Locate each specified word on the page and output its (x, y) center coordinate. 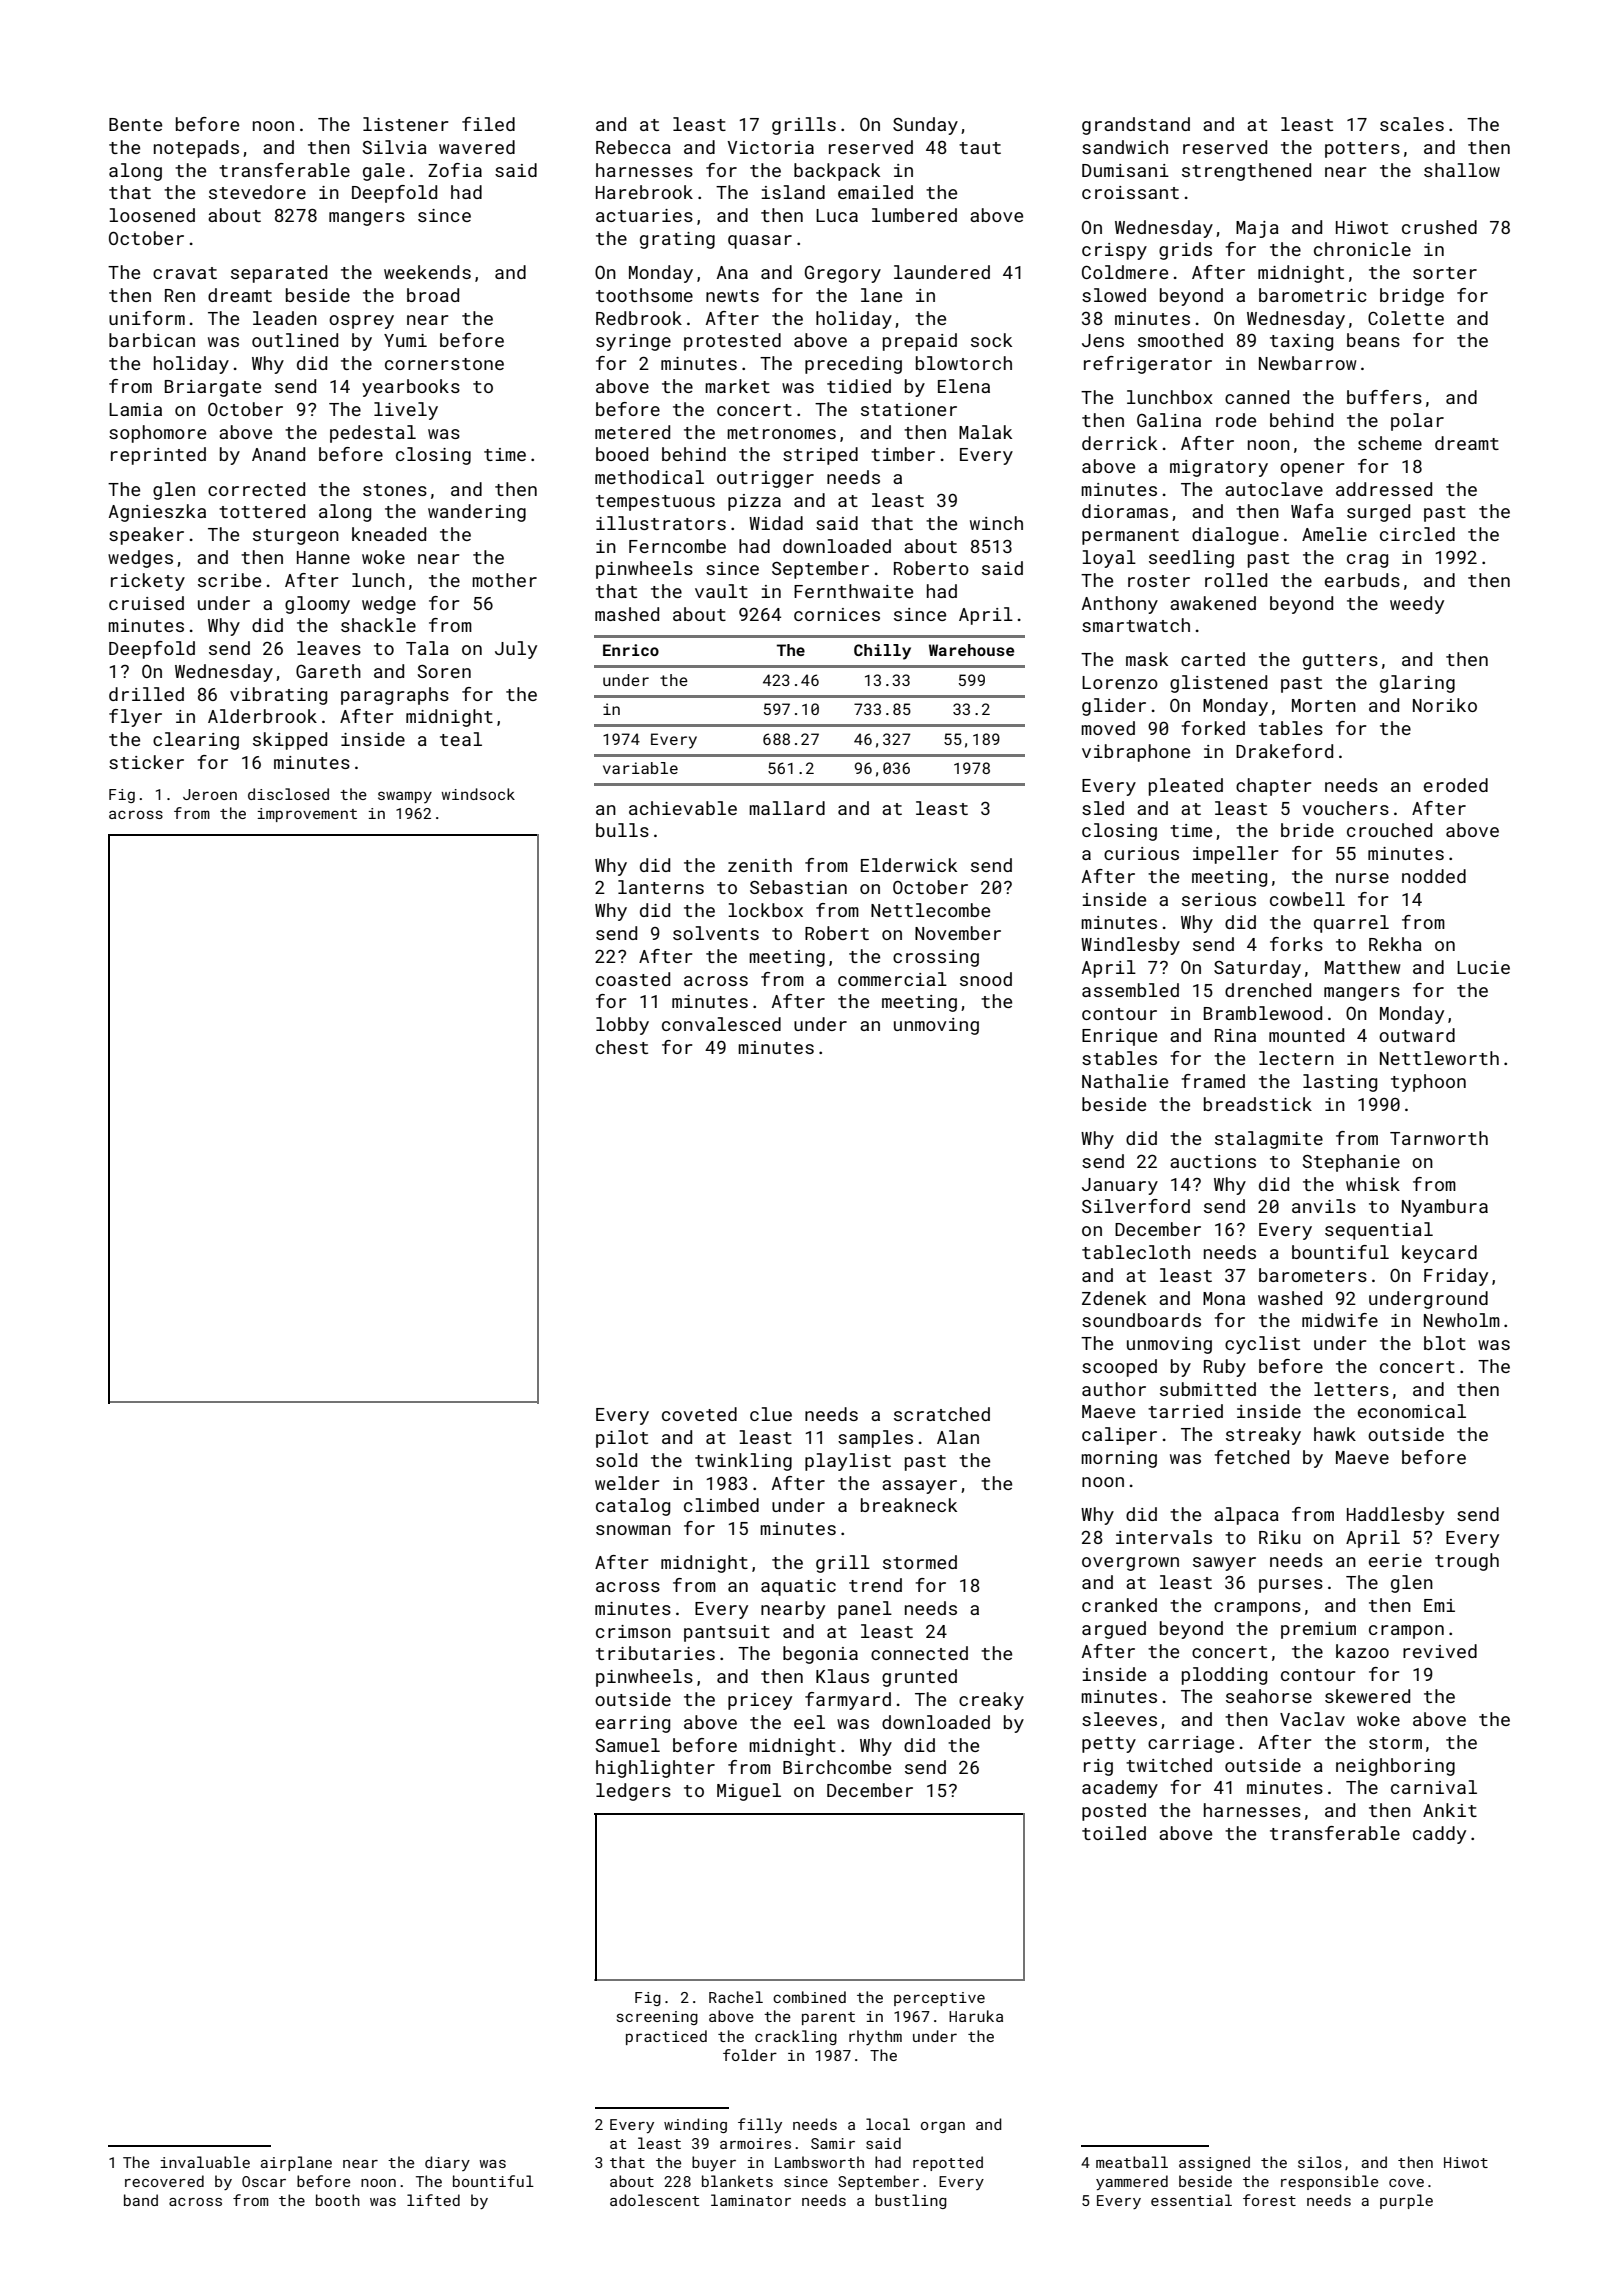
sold (616, 1460)
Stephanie (1351, 1163)
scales (1412, 124)
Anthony (1120, 605)
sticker (146, 762)
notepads (196, 149)
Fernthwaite (853, 591)
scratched (942, 1414)
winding (695, 2125)
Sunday (925, 126)
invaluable (205, 2162)
